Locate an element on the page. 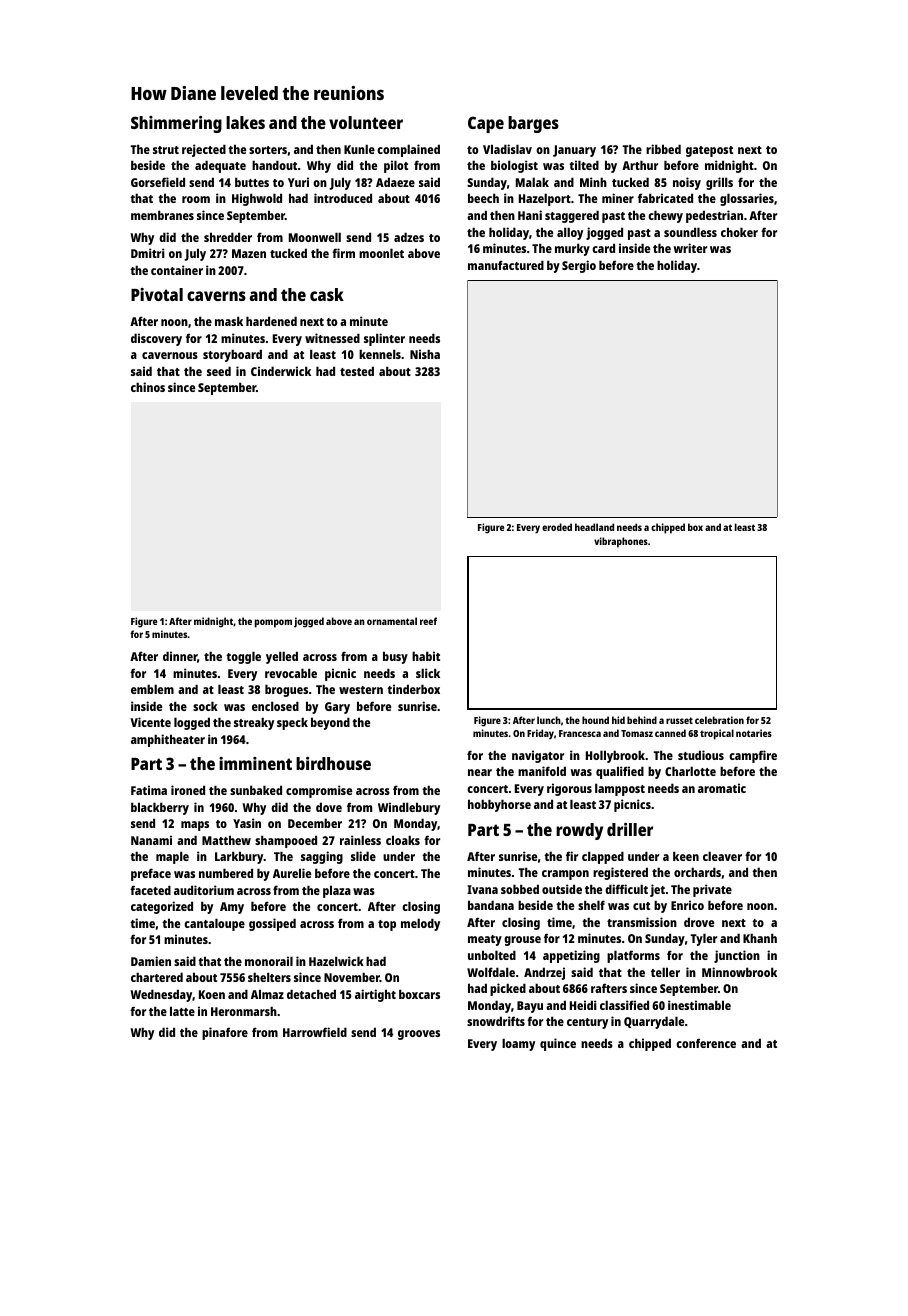  reef is located at coordinates (428, 621).
